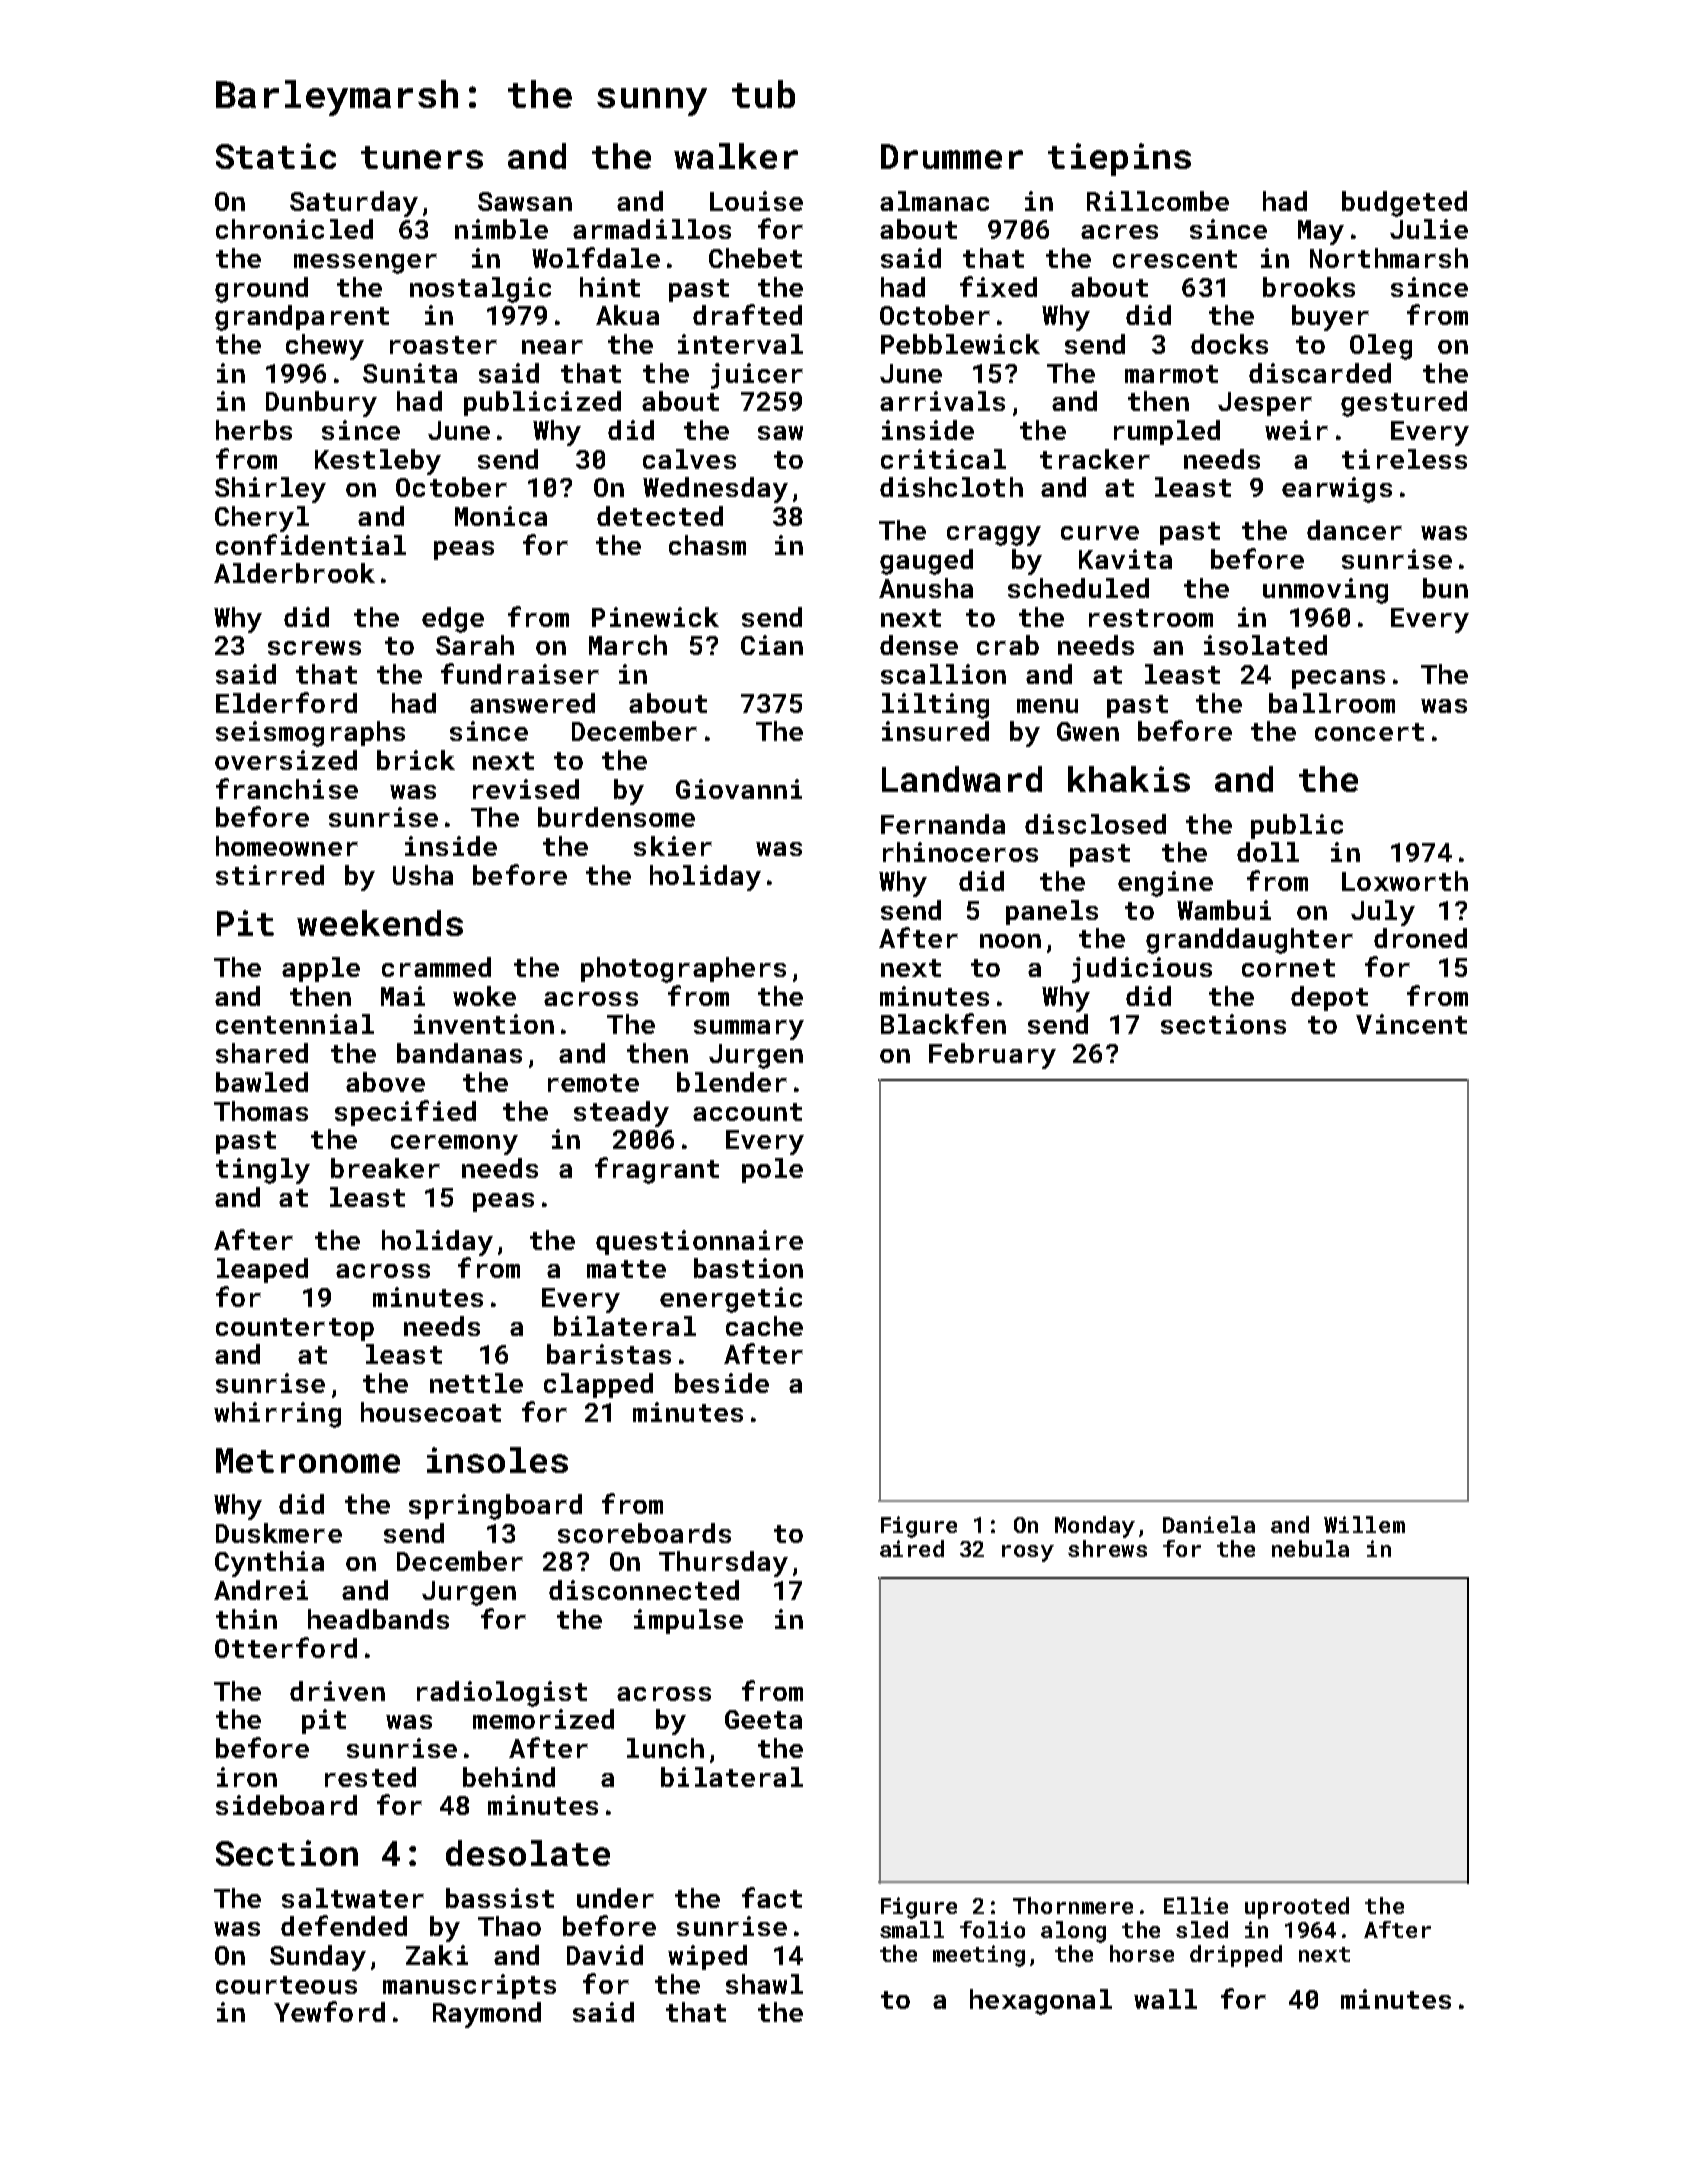  What do you see at coordinates (416, 760) in the screenshot?
I see `brick` at bounding box center [416, 760].
